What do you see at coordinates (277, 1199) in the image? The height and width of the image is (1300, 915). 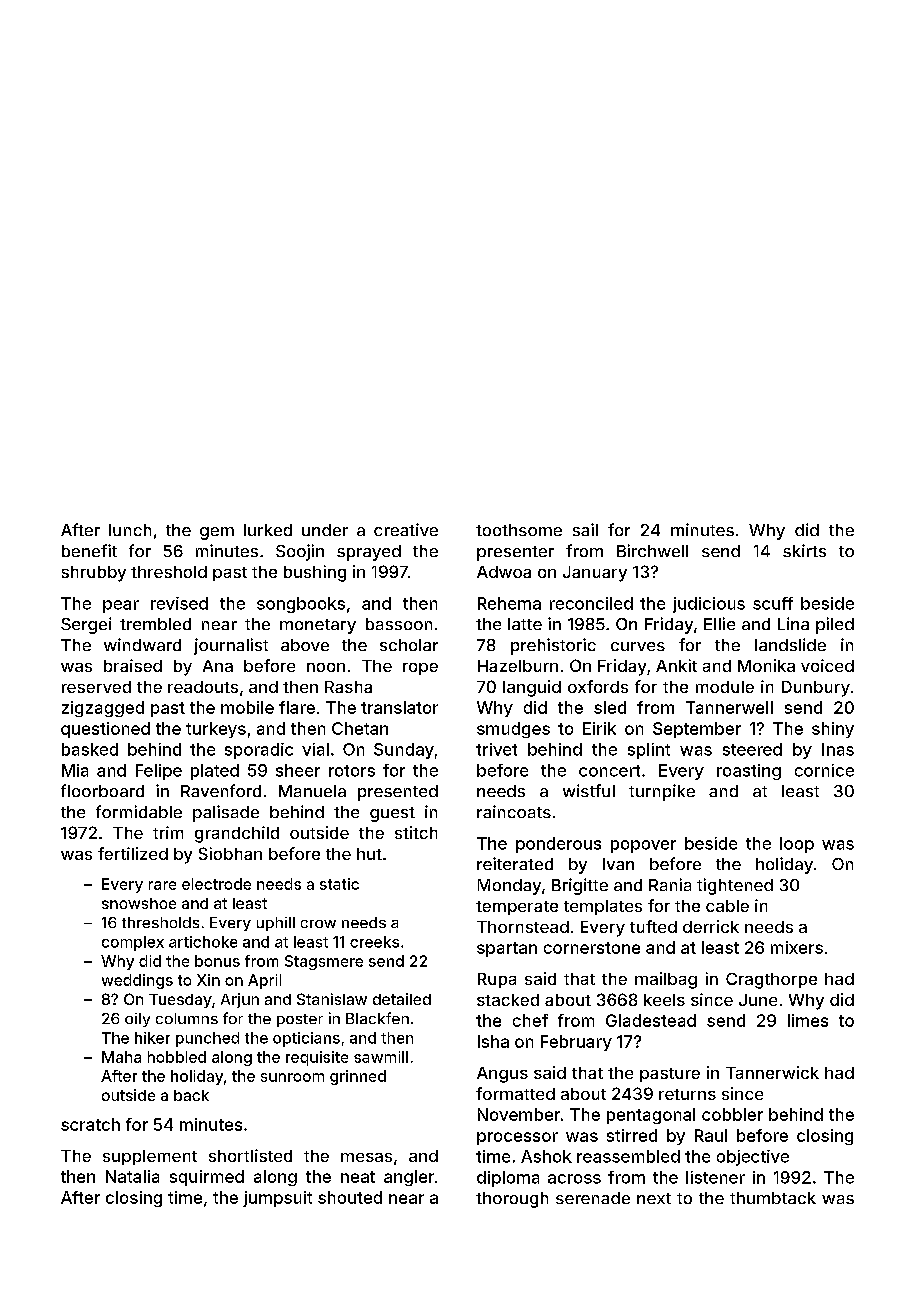 I see `jumpsuit` at bounding box center [277, 1199].
